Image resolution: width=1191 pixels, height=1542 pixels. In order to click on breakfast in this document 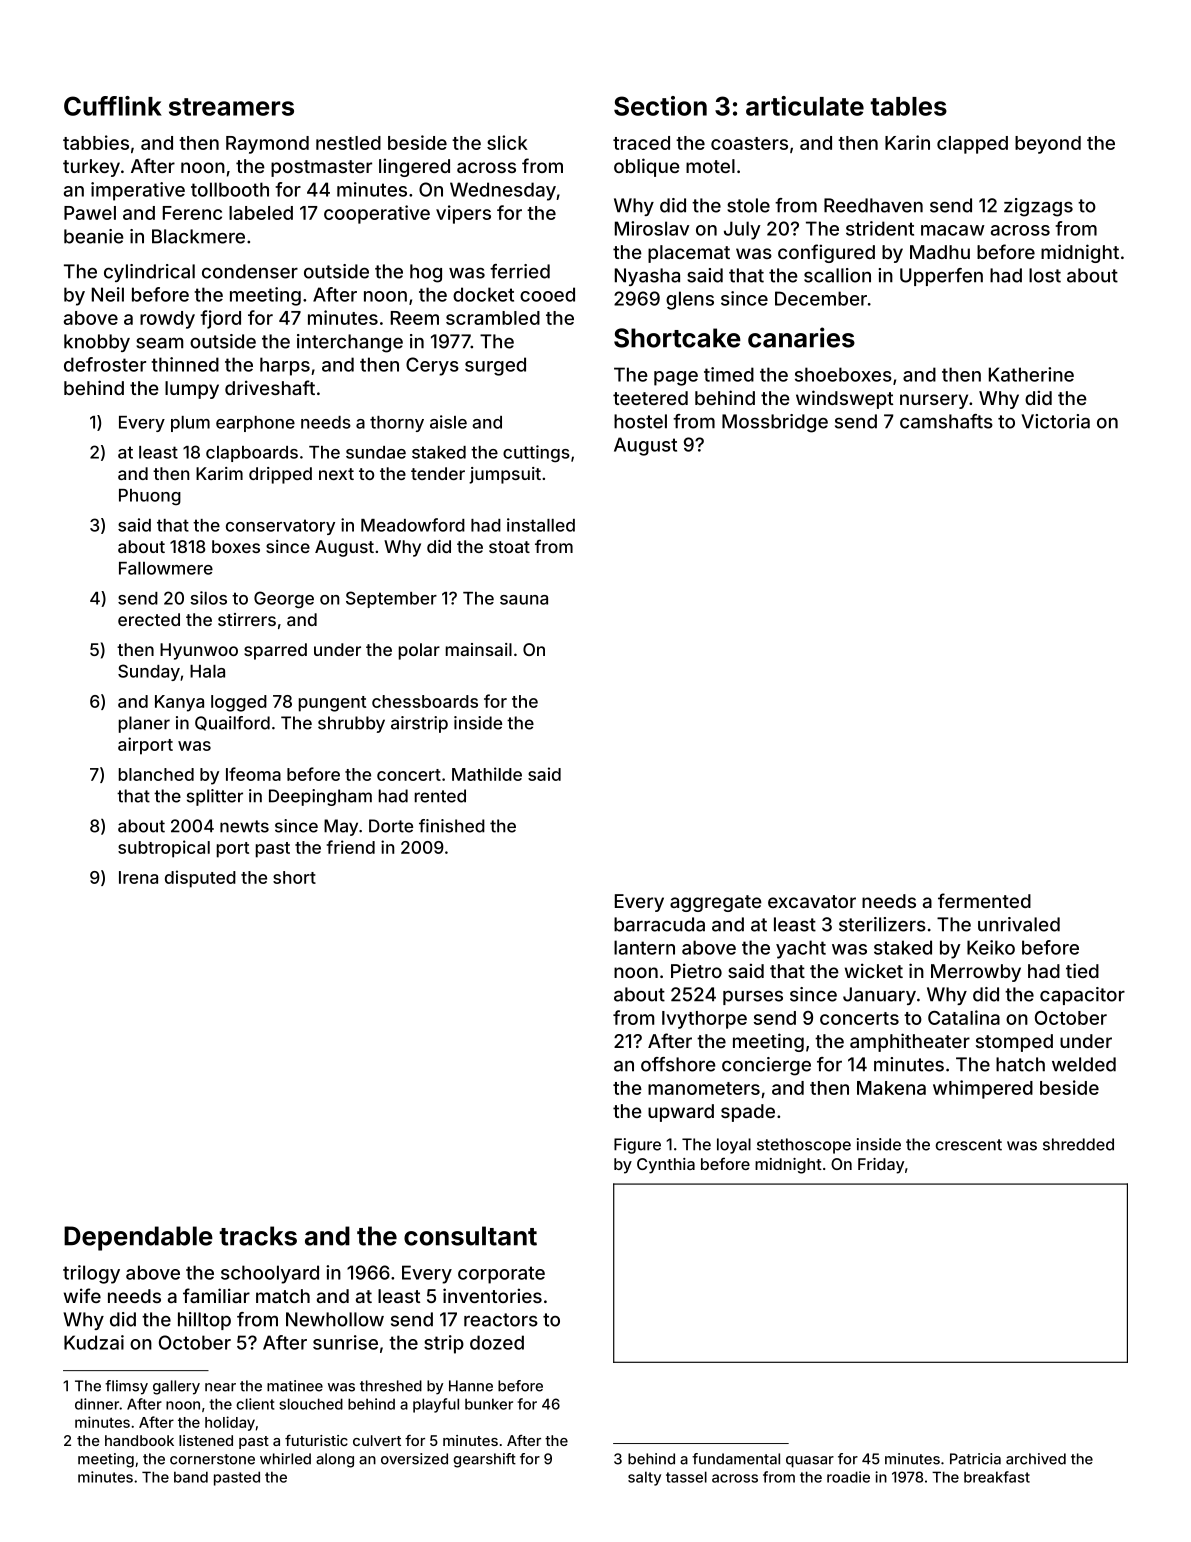, I will do `click(997, 1477)`.
